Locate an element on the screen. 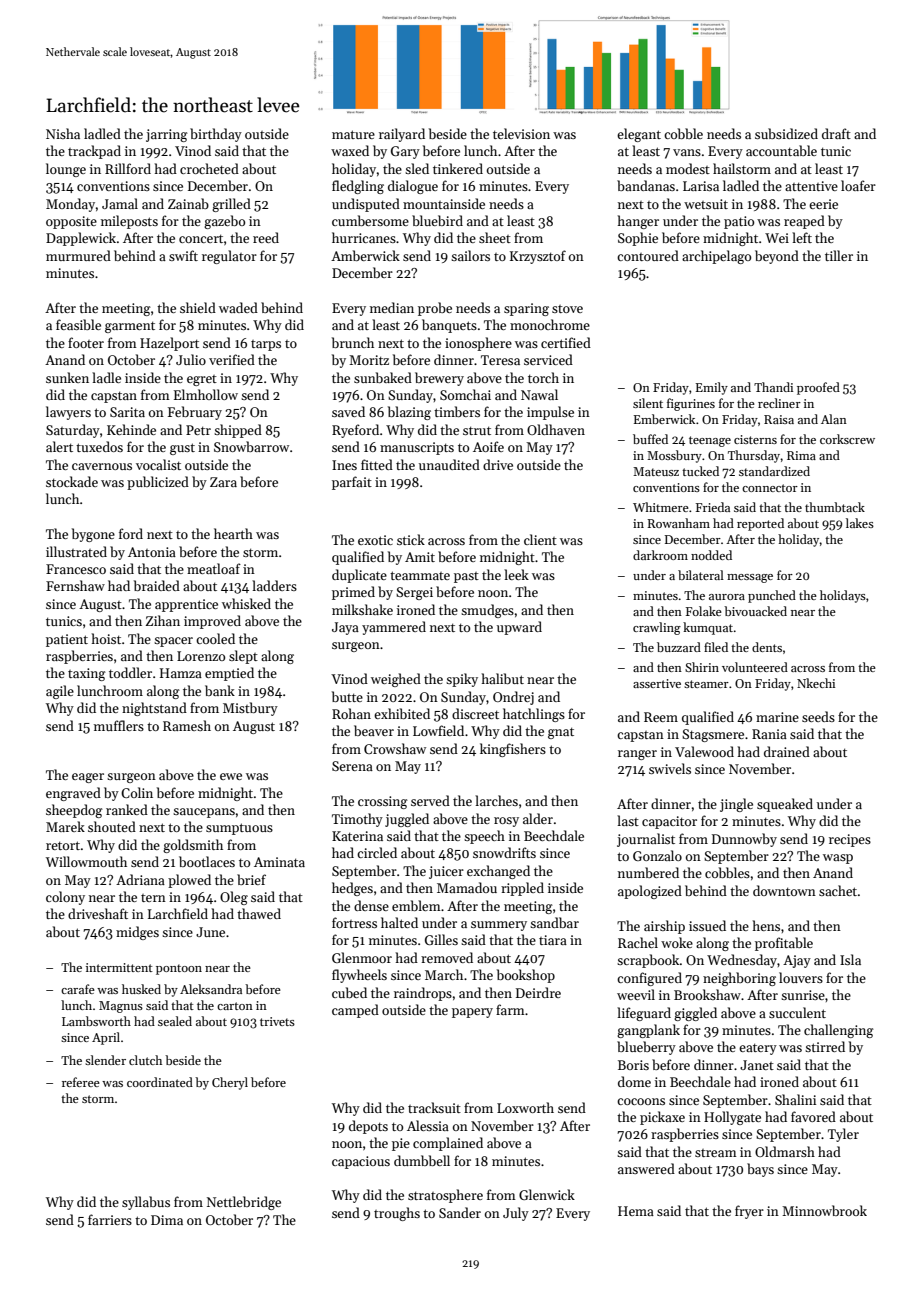 Image resolution: width=924 pixels, height=1308 pixels. seeds is located at coordinates (818, 716).
